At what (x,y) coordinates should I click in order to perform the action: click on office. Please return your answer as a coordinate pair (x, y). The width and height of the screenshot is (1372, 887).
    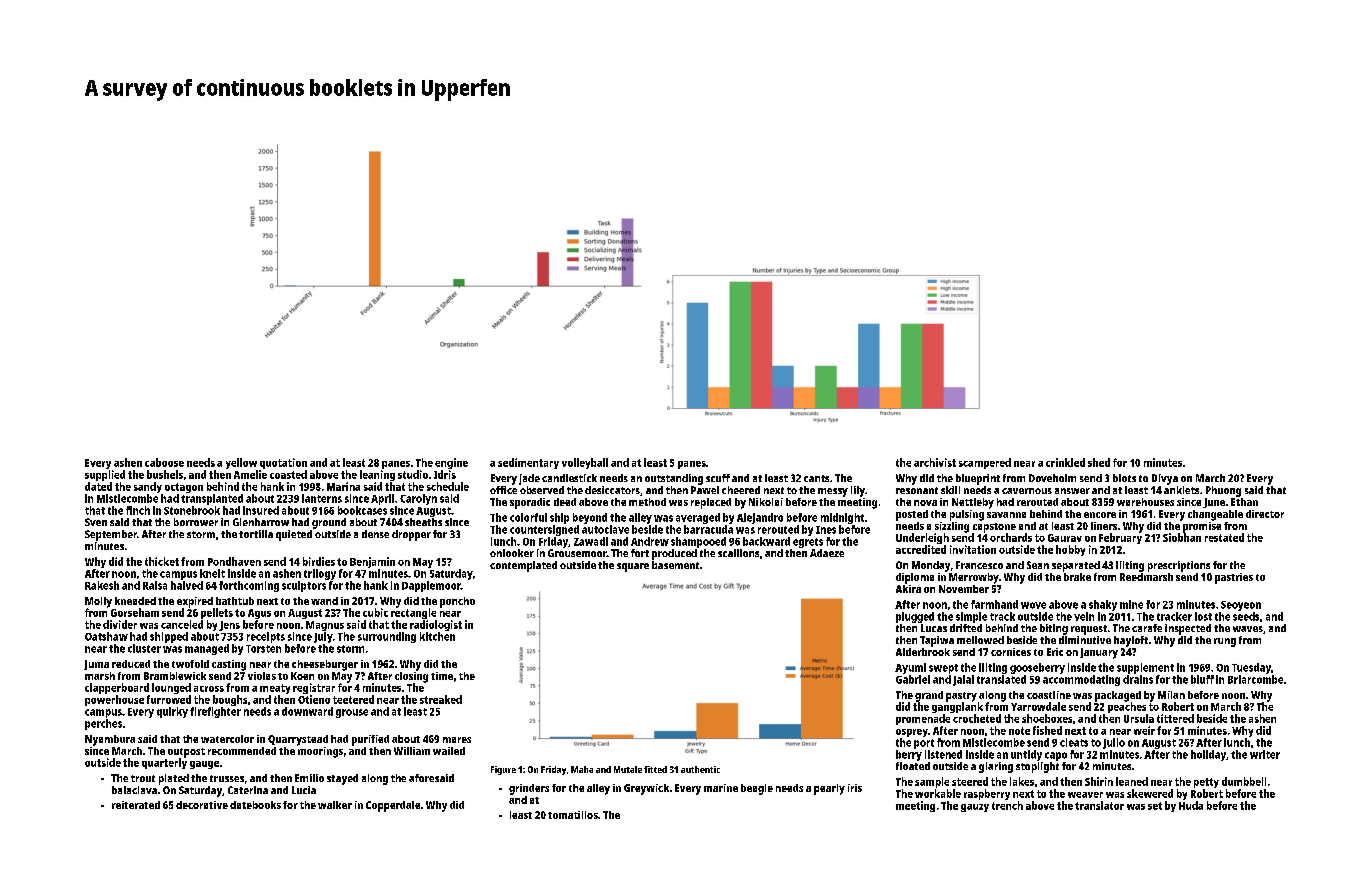
    Looking at the image, I should click on (503, 490).
